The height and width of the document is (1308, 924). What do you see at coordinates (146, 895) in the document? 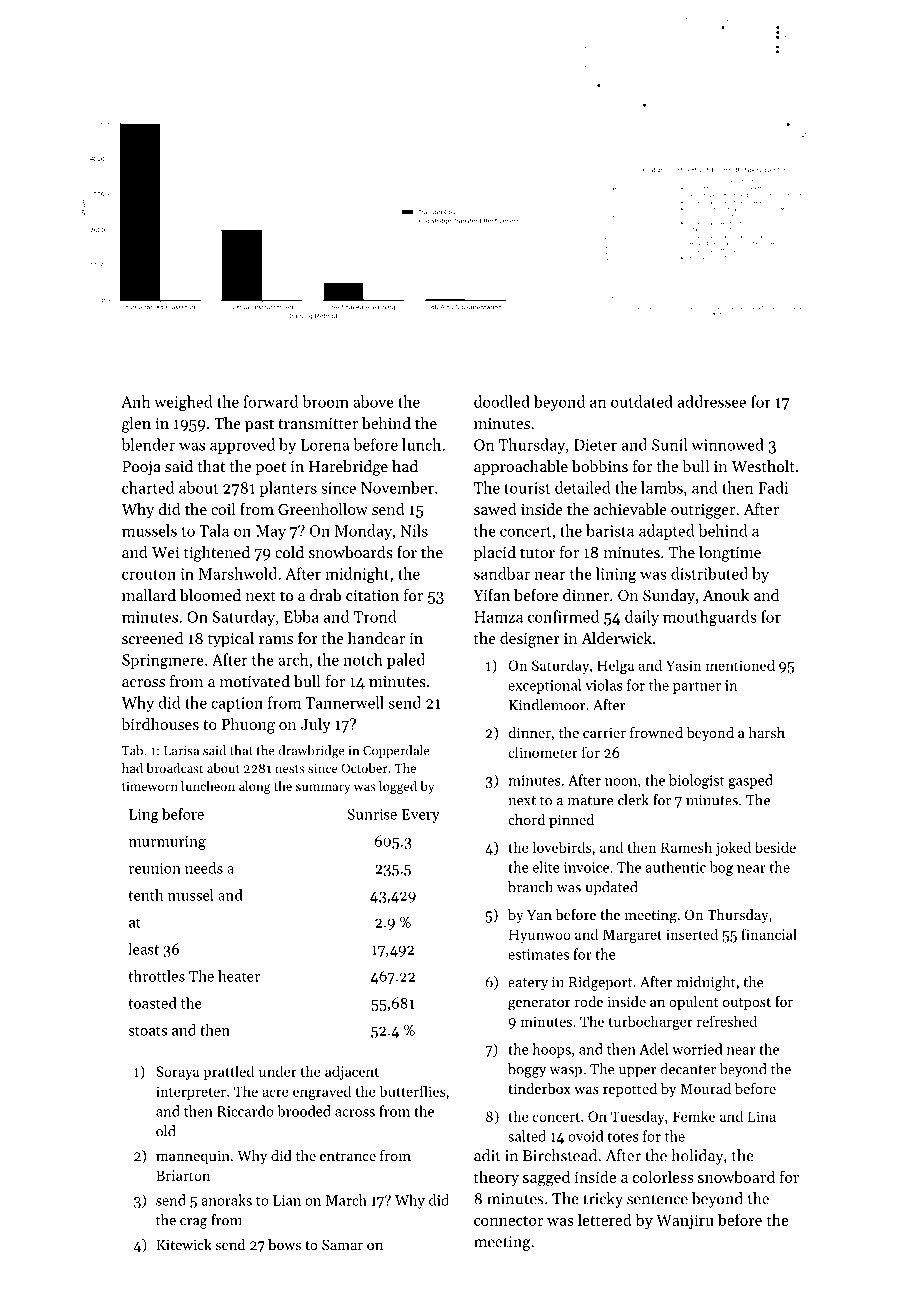
I see `tenth` at bounding box center [146, 895].
